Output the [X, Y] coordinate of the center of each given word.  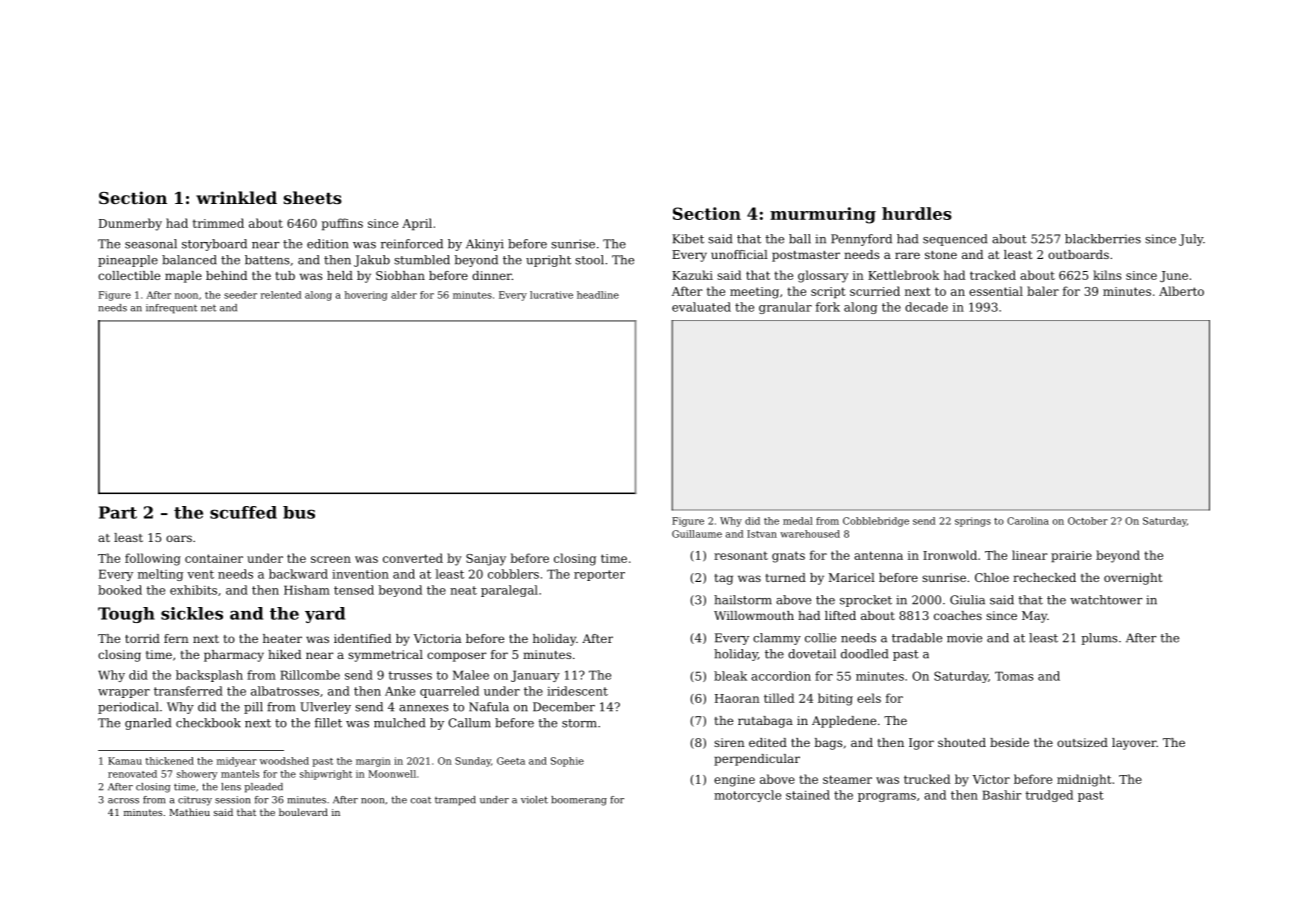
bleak [730, 676]
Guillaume [697, 534]
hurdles [917, 213]
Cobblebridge [876, 522]
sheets [313, 197]
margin [373, 762]
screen [331, 559]
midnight [1084, 780]
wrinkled [236, 197]
